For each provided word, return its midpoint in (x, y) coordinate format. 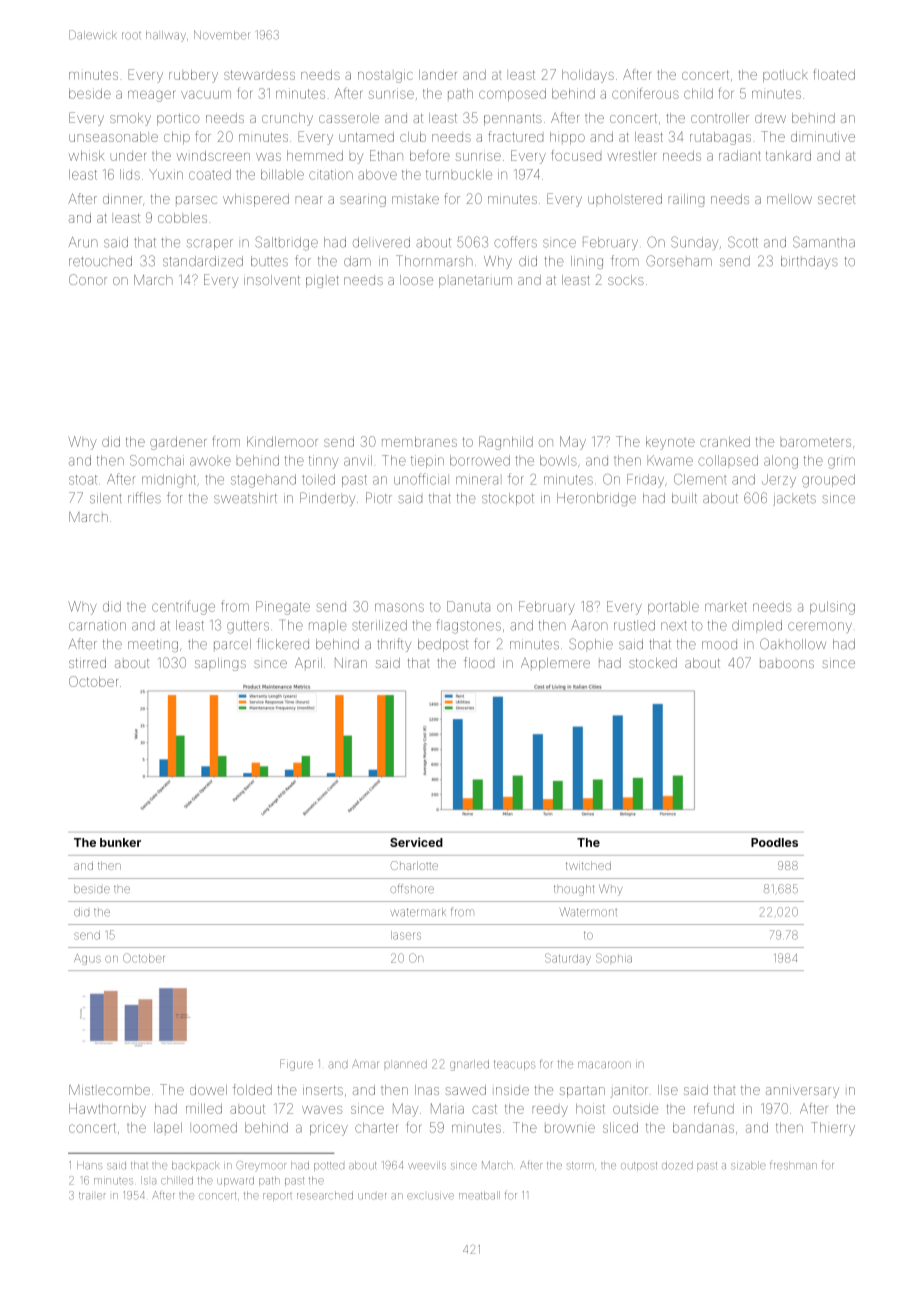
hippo (567, 138)
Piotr (379, 498)
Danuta (468, 606)
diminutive (823, 137)
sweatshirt (245, 498)
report (277, 1197)
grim (841, 463)
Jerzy (779, 481)
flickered (283, 644)
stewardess (259, 75)
